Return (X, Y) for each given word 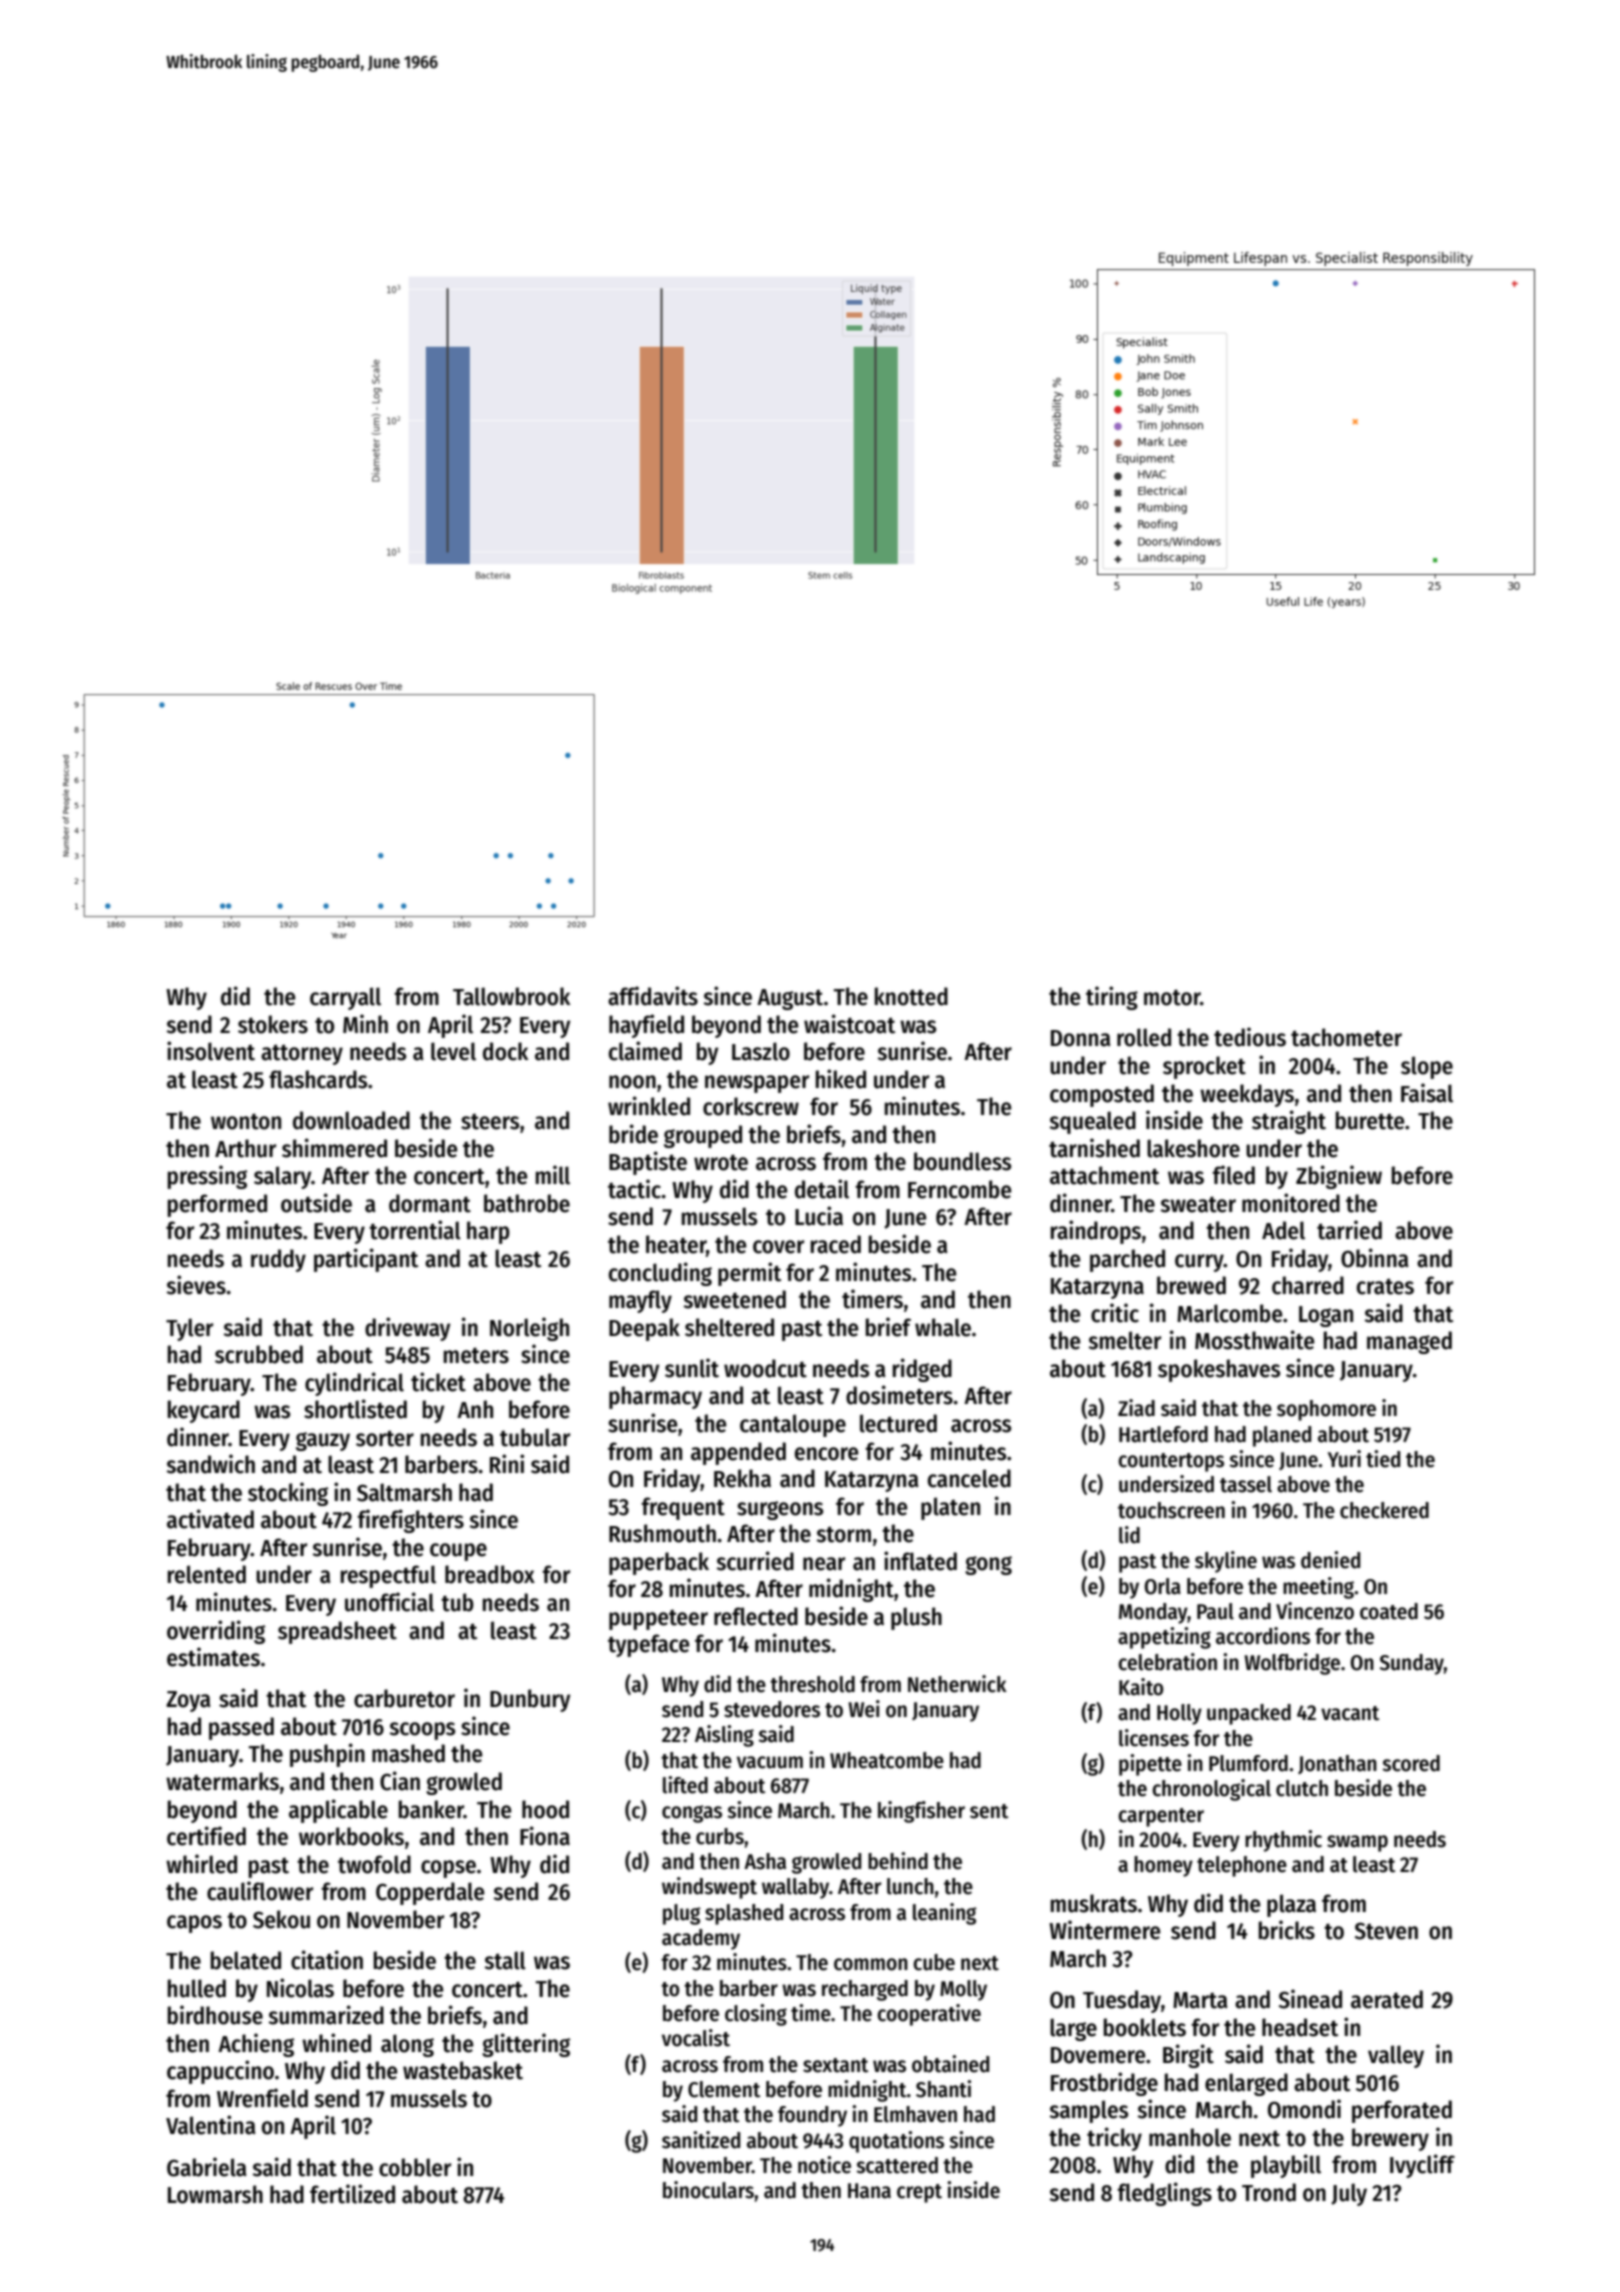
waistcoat (849, 1024)
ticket (438, 1382)
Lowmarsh (215, 2194)
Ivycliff (1422, 2166)
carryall (345, 998)
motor (1172, 997)
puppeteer (658, 1619)
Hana (869, 2191)
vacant (1350, 1713)
